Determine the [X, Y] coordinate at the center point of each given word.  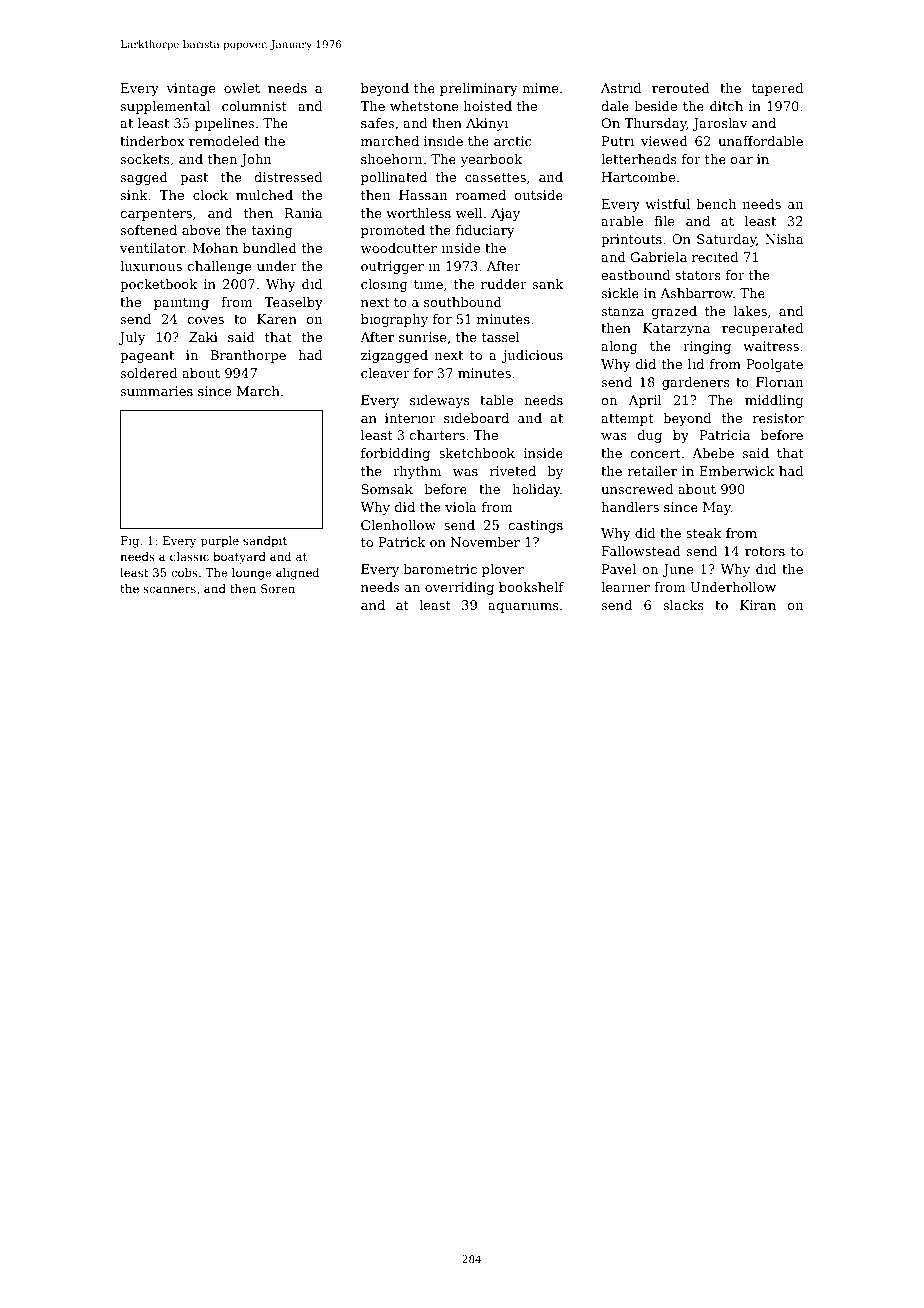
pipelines [224, 124]
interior [410, 418]
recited [715, 257]
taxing [272, 231]
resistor [778, 418]
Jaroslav [720, 124]
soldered [149, 373]
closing [384, 285]
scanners [169, 590]
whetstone [424, 106]
